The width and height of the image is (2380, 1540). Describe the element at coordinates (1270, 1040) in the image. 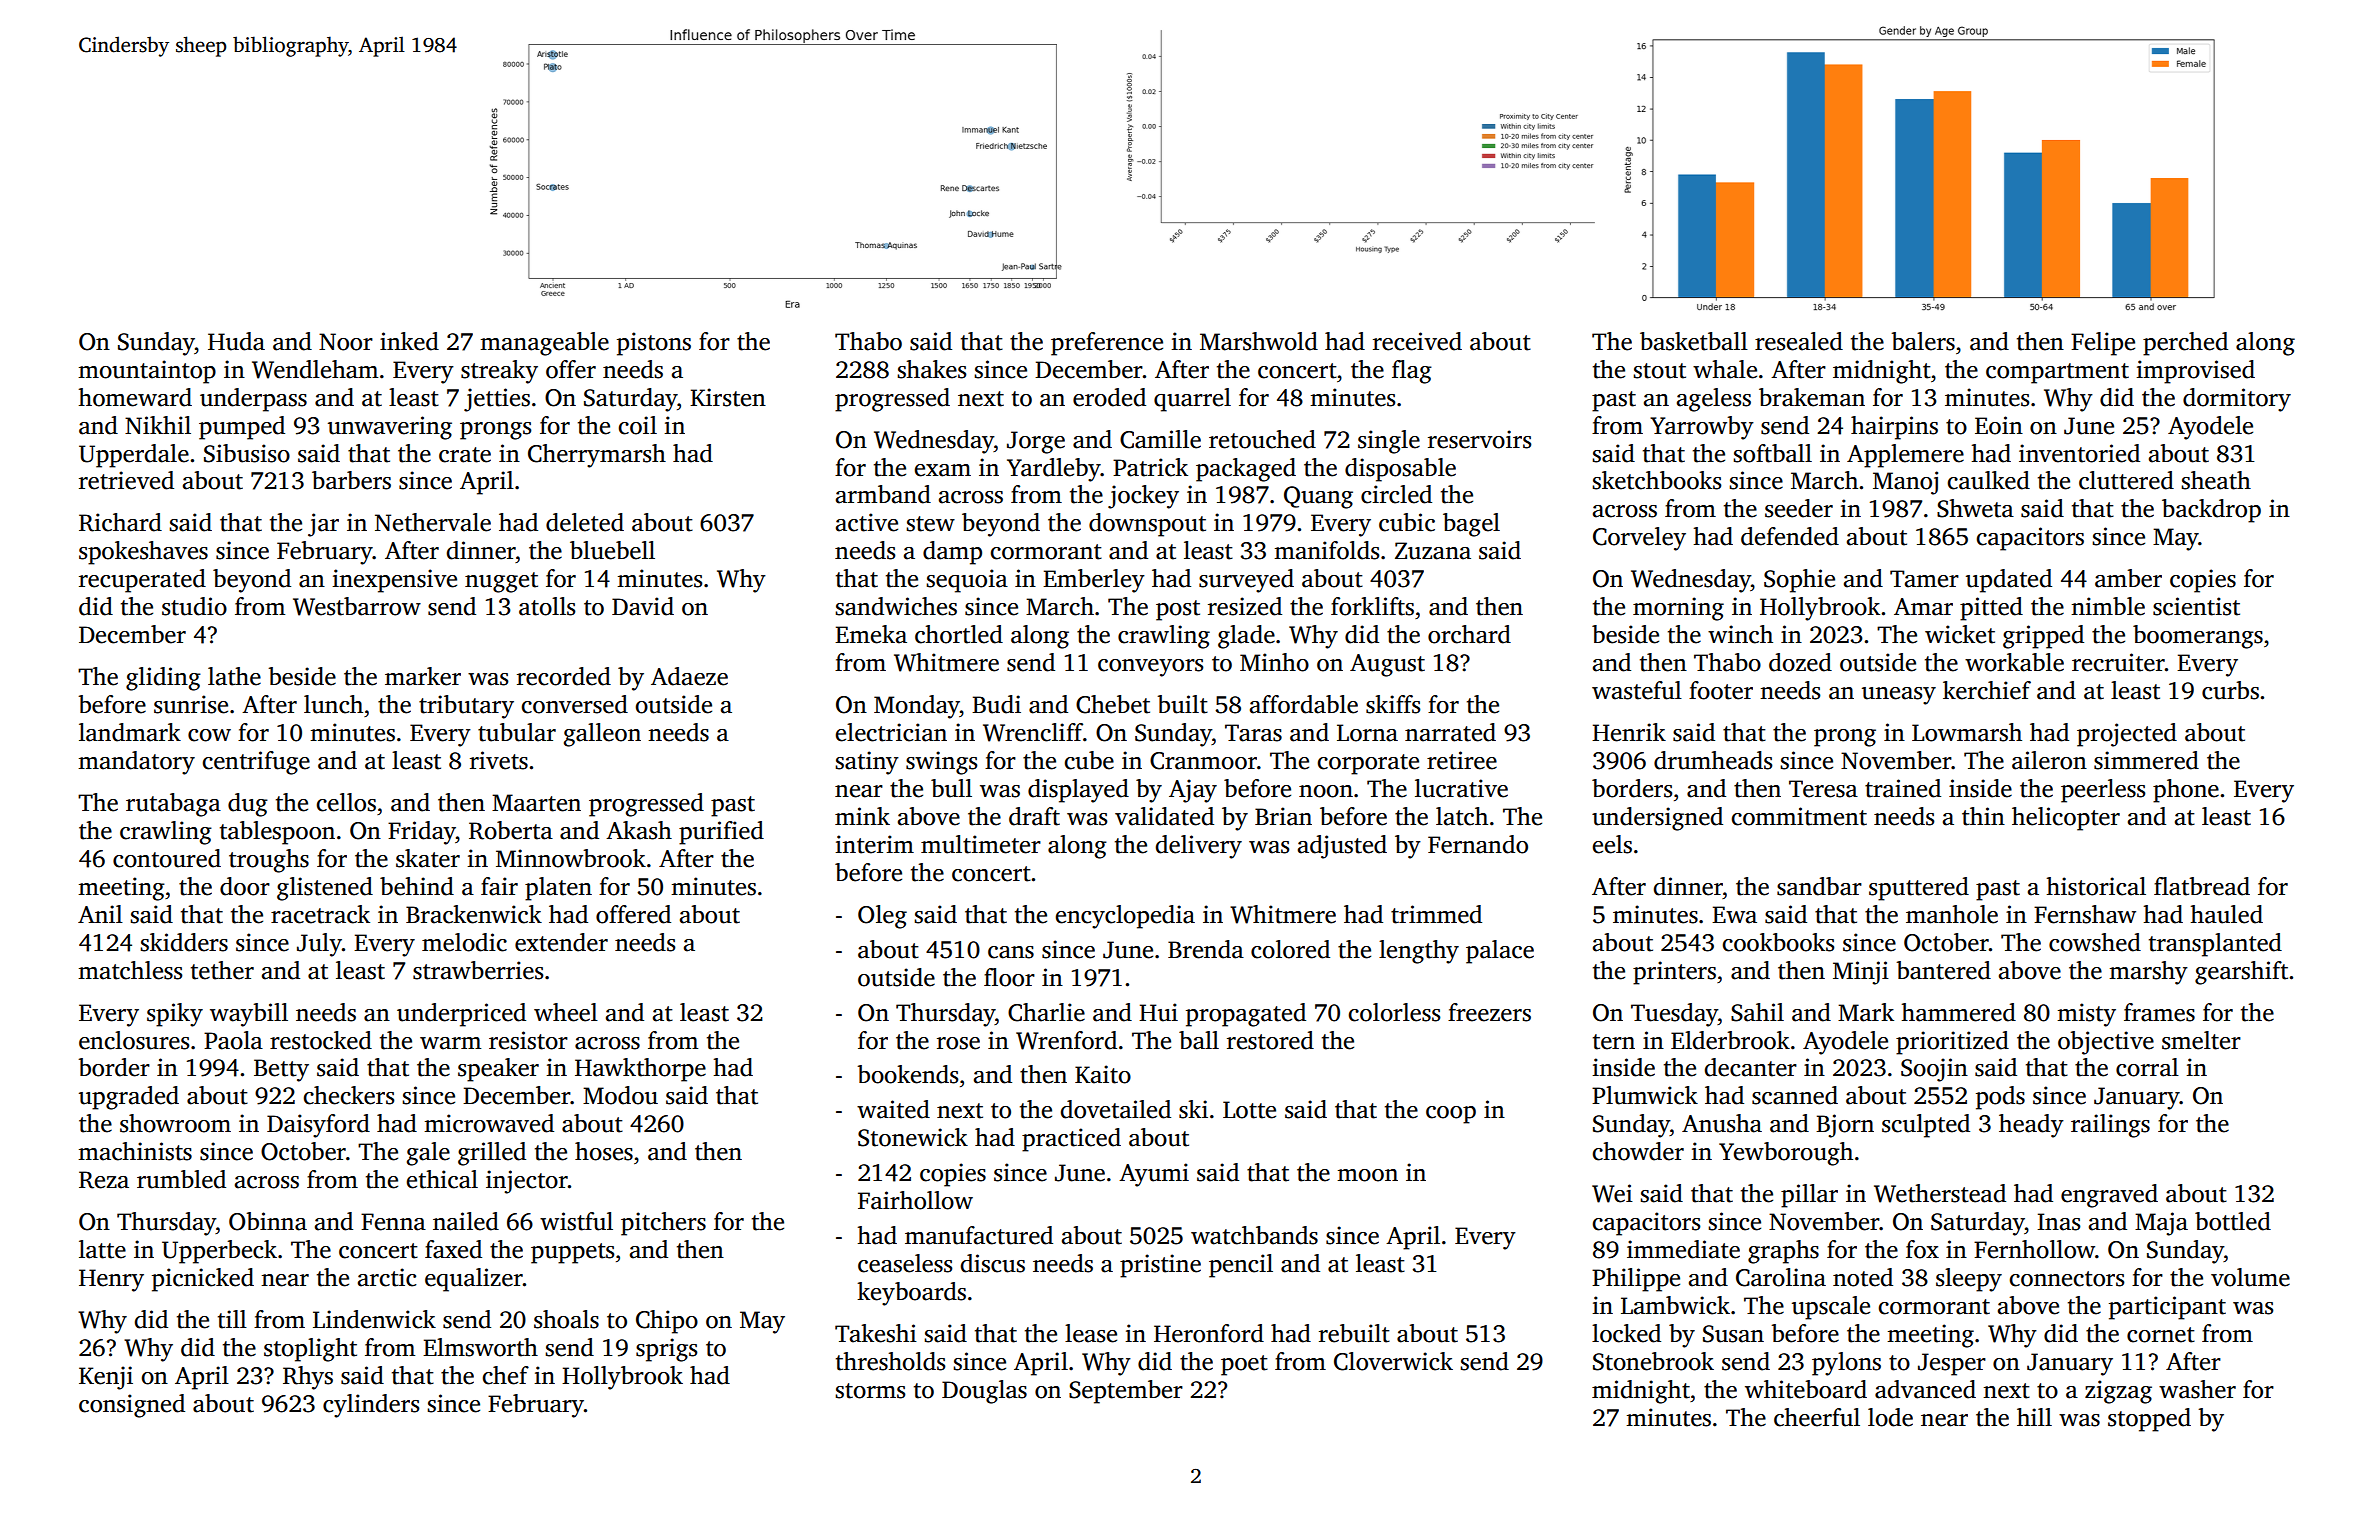

I see `restored` at that location.
